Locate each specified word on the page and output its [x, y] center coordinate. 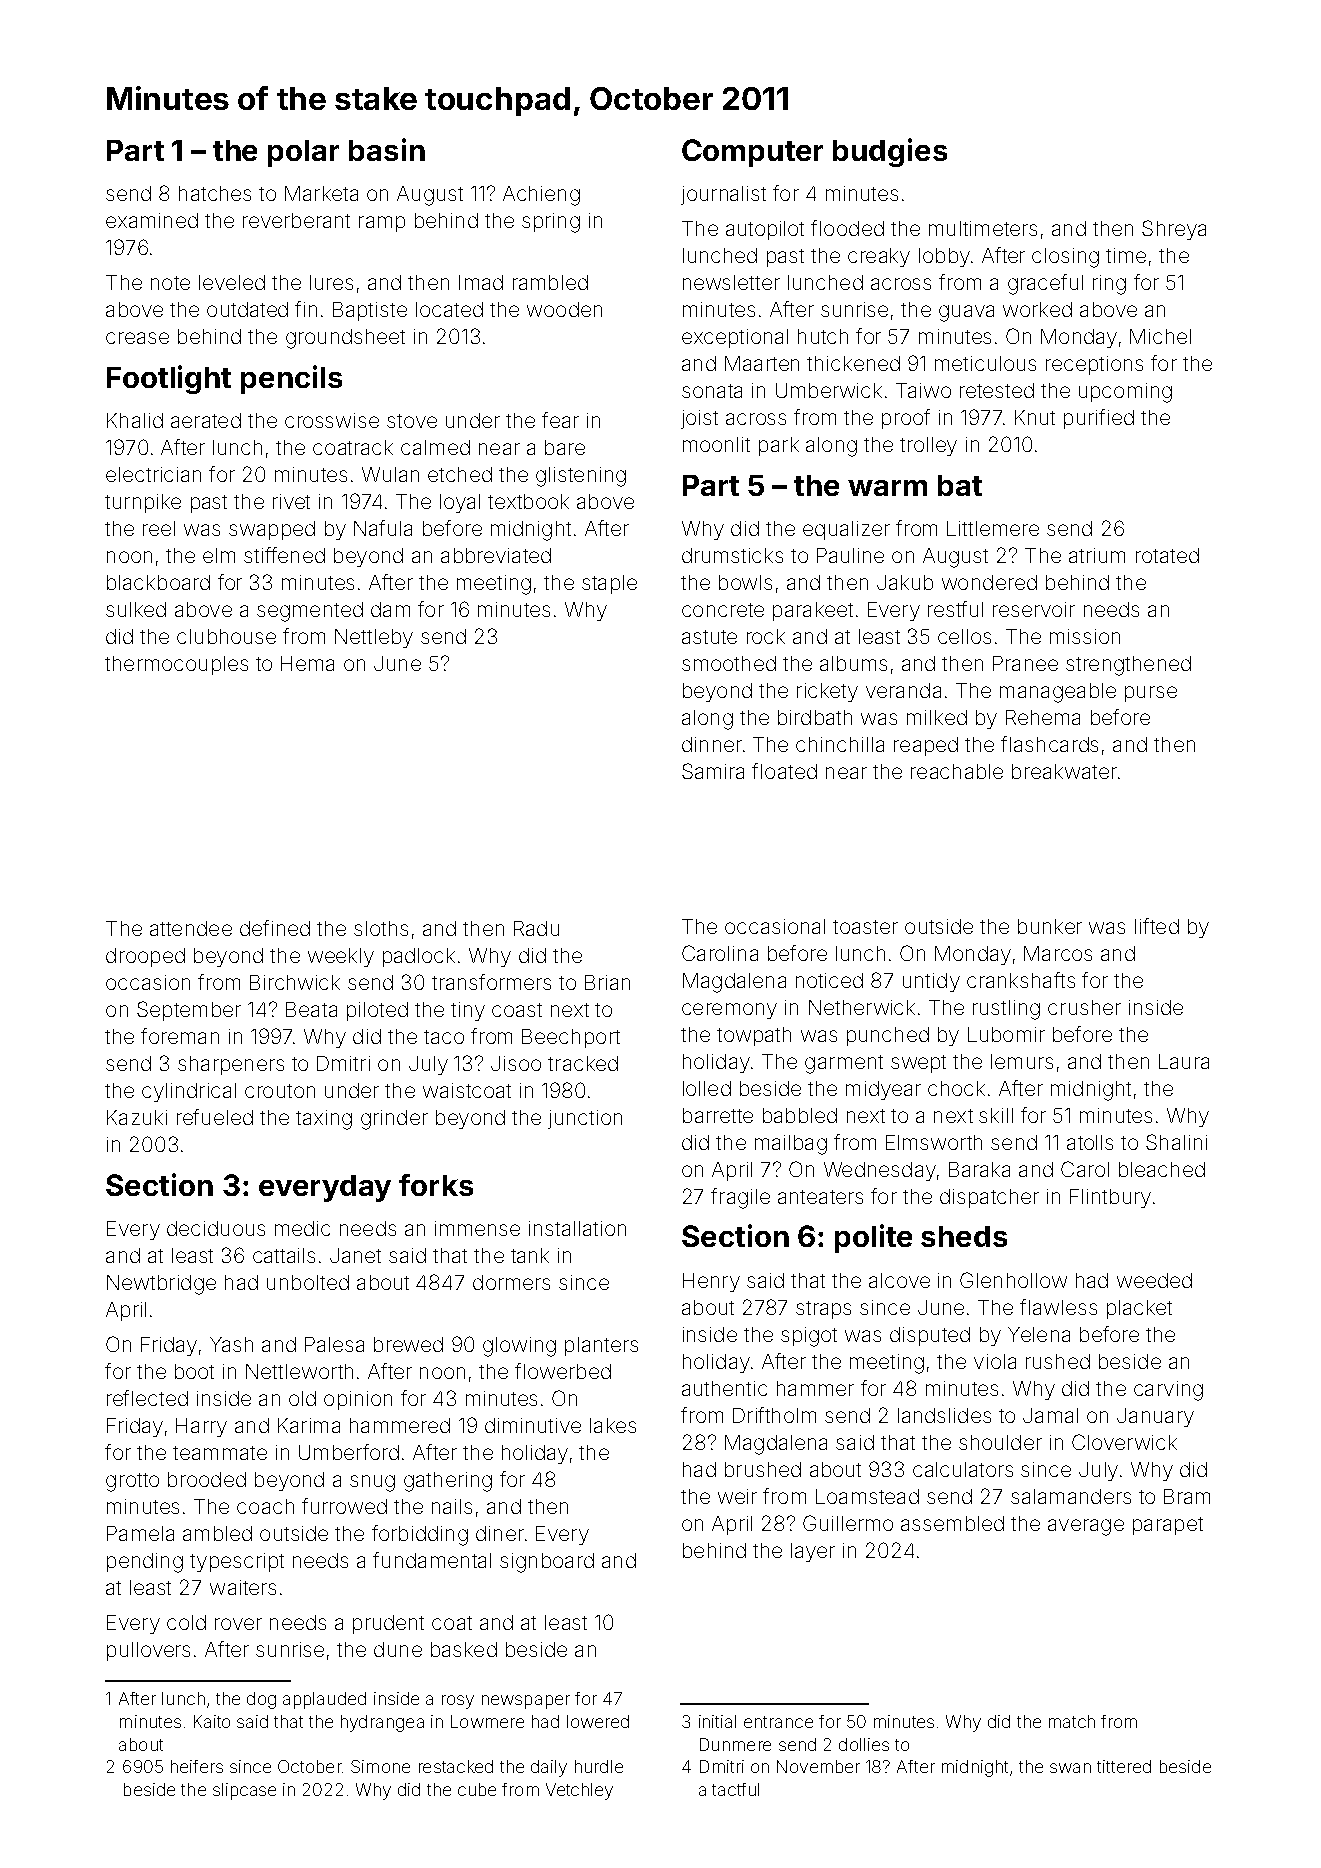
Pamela [140, 1533]
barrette [718, 1115]
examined [152, 220]
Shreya [1174, 230]
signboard [547, 1563]
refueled [215, 1117]
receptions [1094, 365]
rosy [458, 1702]
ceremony [729, 1011]
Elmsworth [934, 1142]
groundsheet [345, 339]
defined [275, 928]
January [1155, 1417]
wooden [564, 309]
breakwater [1064, 771]
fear [560, 420]
